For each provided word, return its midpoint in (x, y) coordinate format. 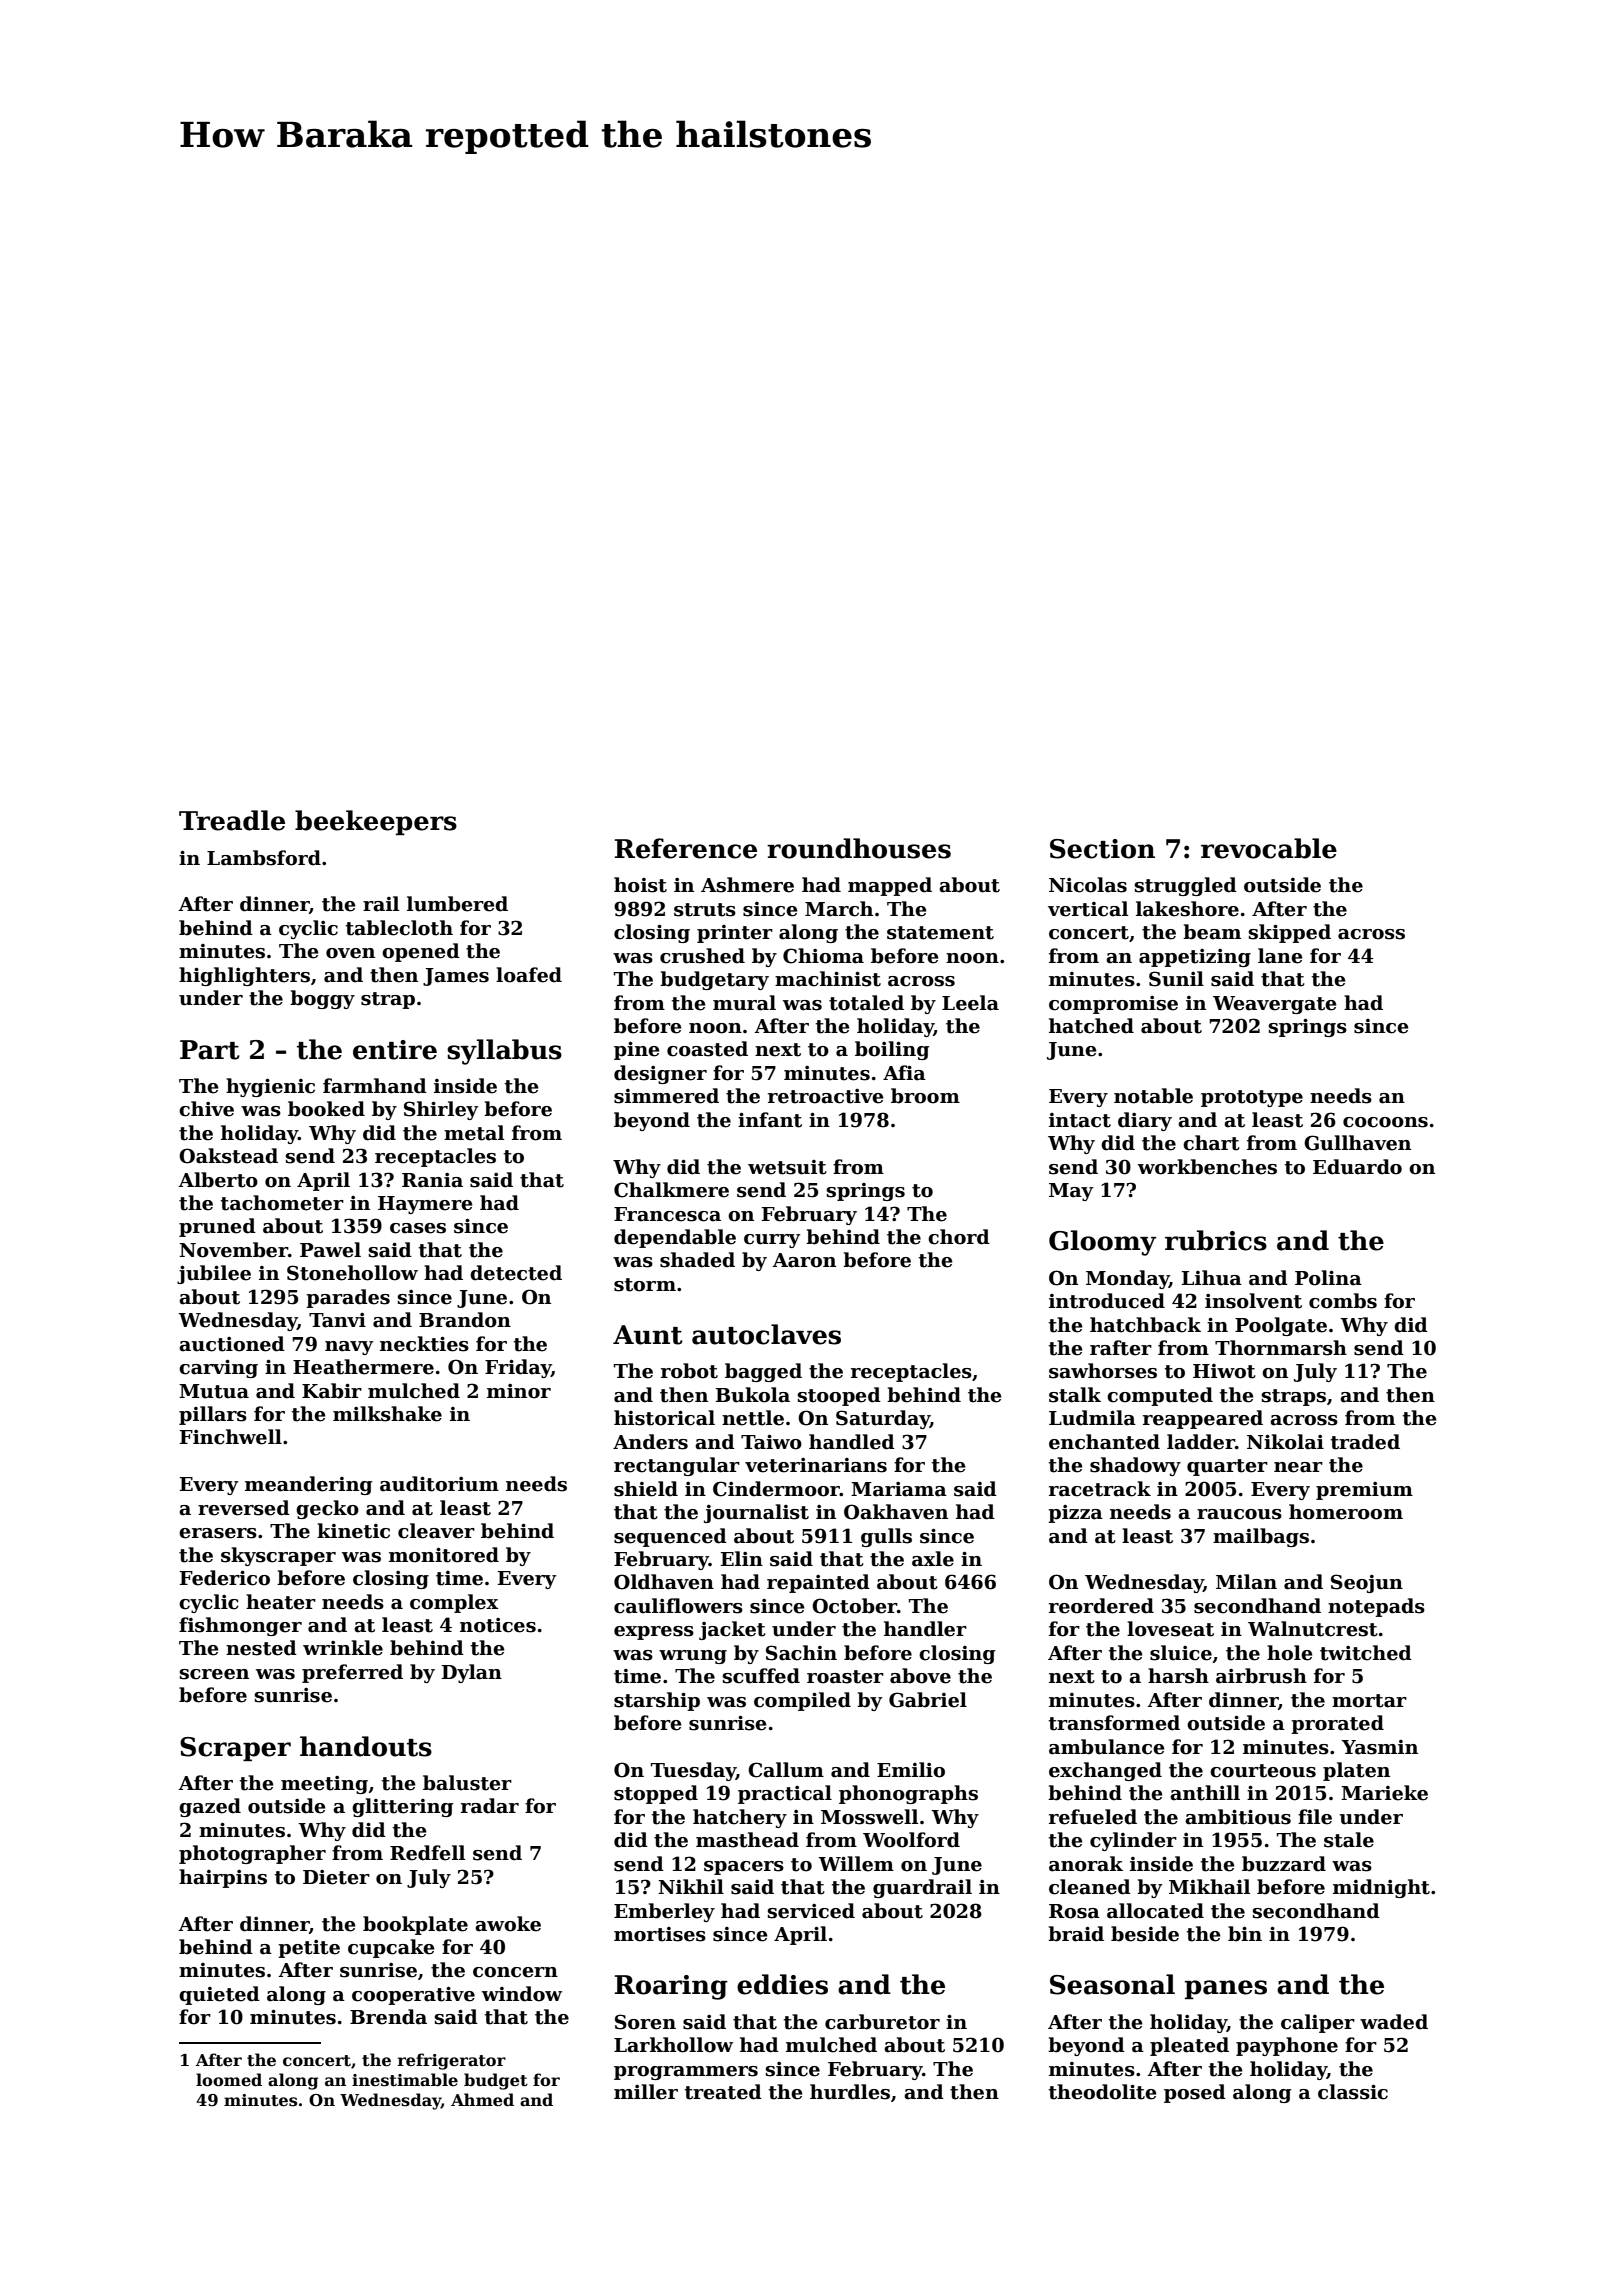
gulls (886, 1537)
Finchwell (231, 1437)
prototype (1252, 1098)
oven (350, 953)
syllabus (504, 1052)
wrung (693, 1657)
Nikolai (1285, 1442)
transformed (1114, 1723)
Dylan (472, 1673)
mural (744, 1003)
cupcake (391, 1948)
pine (637, 1050)
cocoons (1385, 1122)
